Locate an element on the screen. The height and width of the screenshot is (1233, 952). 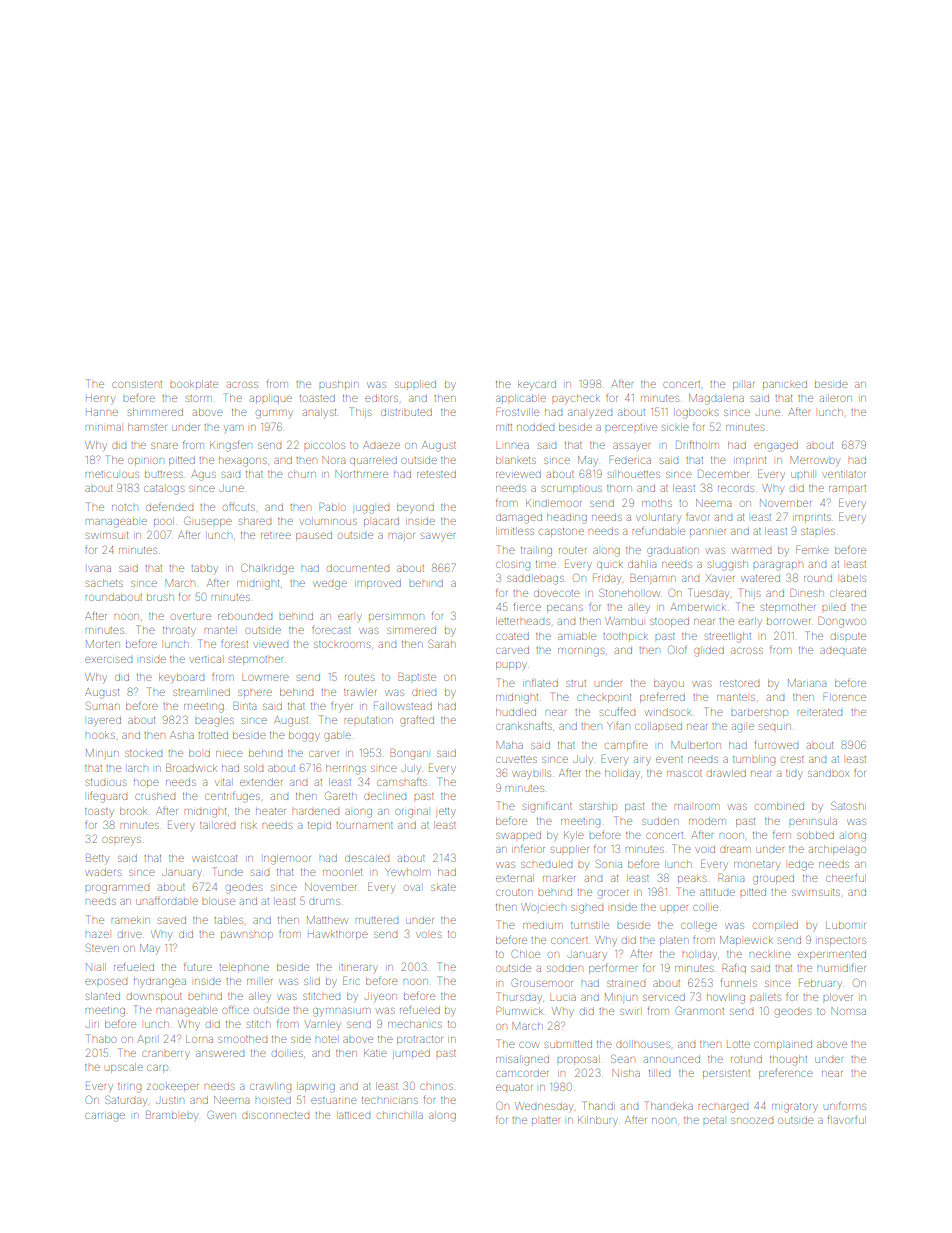
reiterated is located at coordinates (820, 712).
